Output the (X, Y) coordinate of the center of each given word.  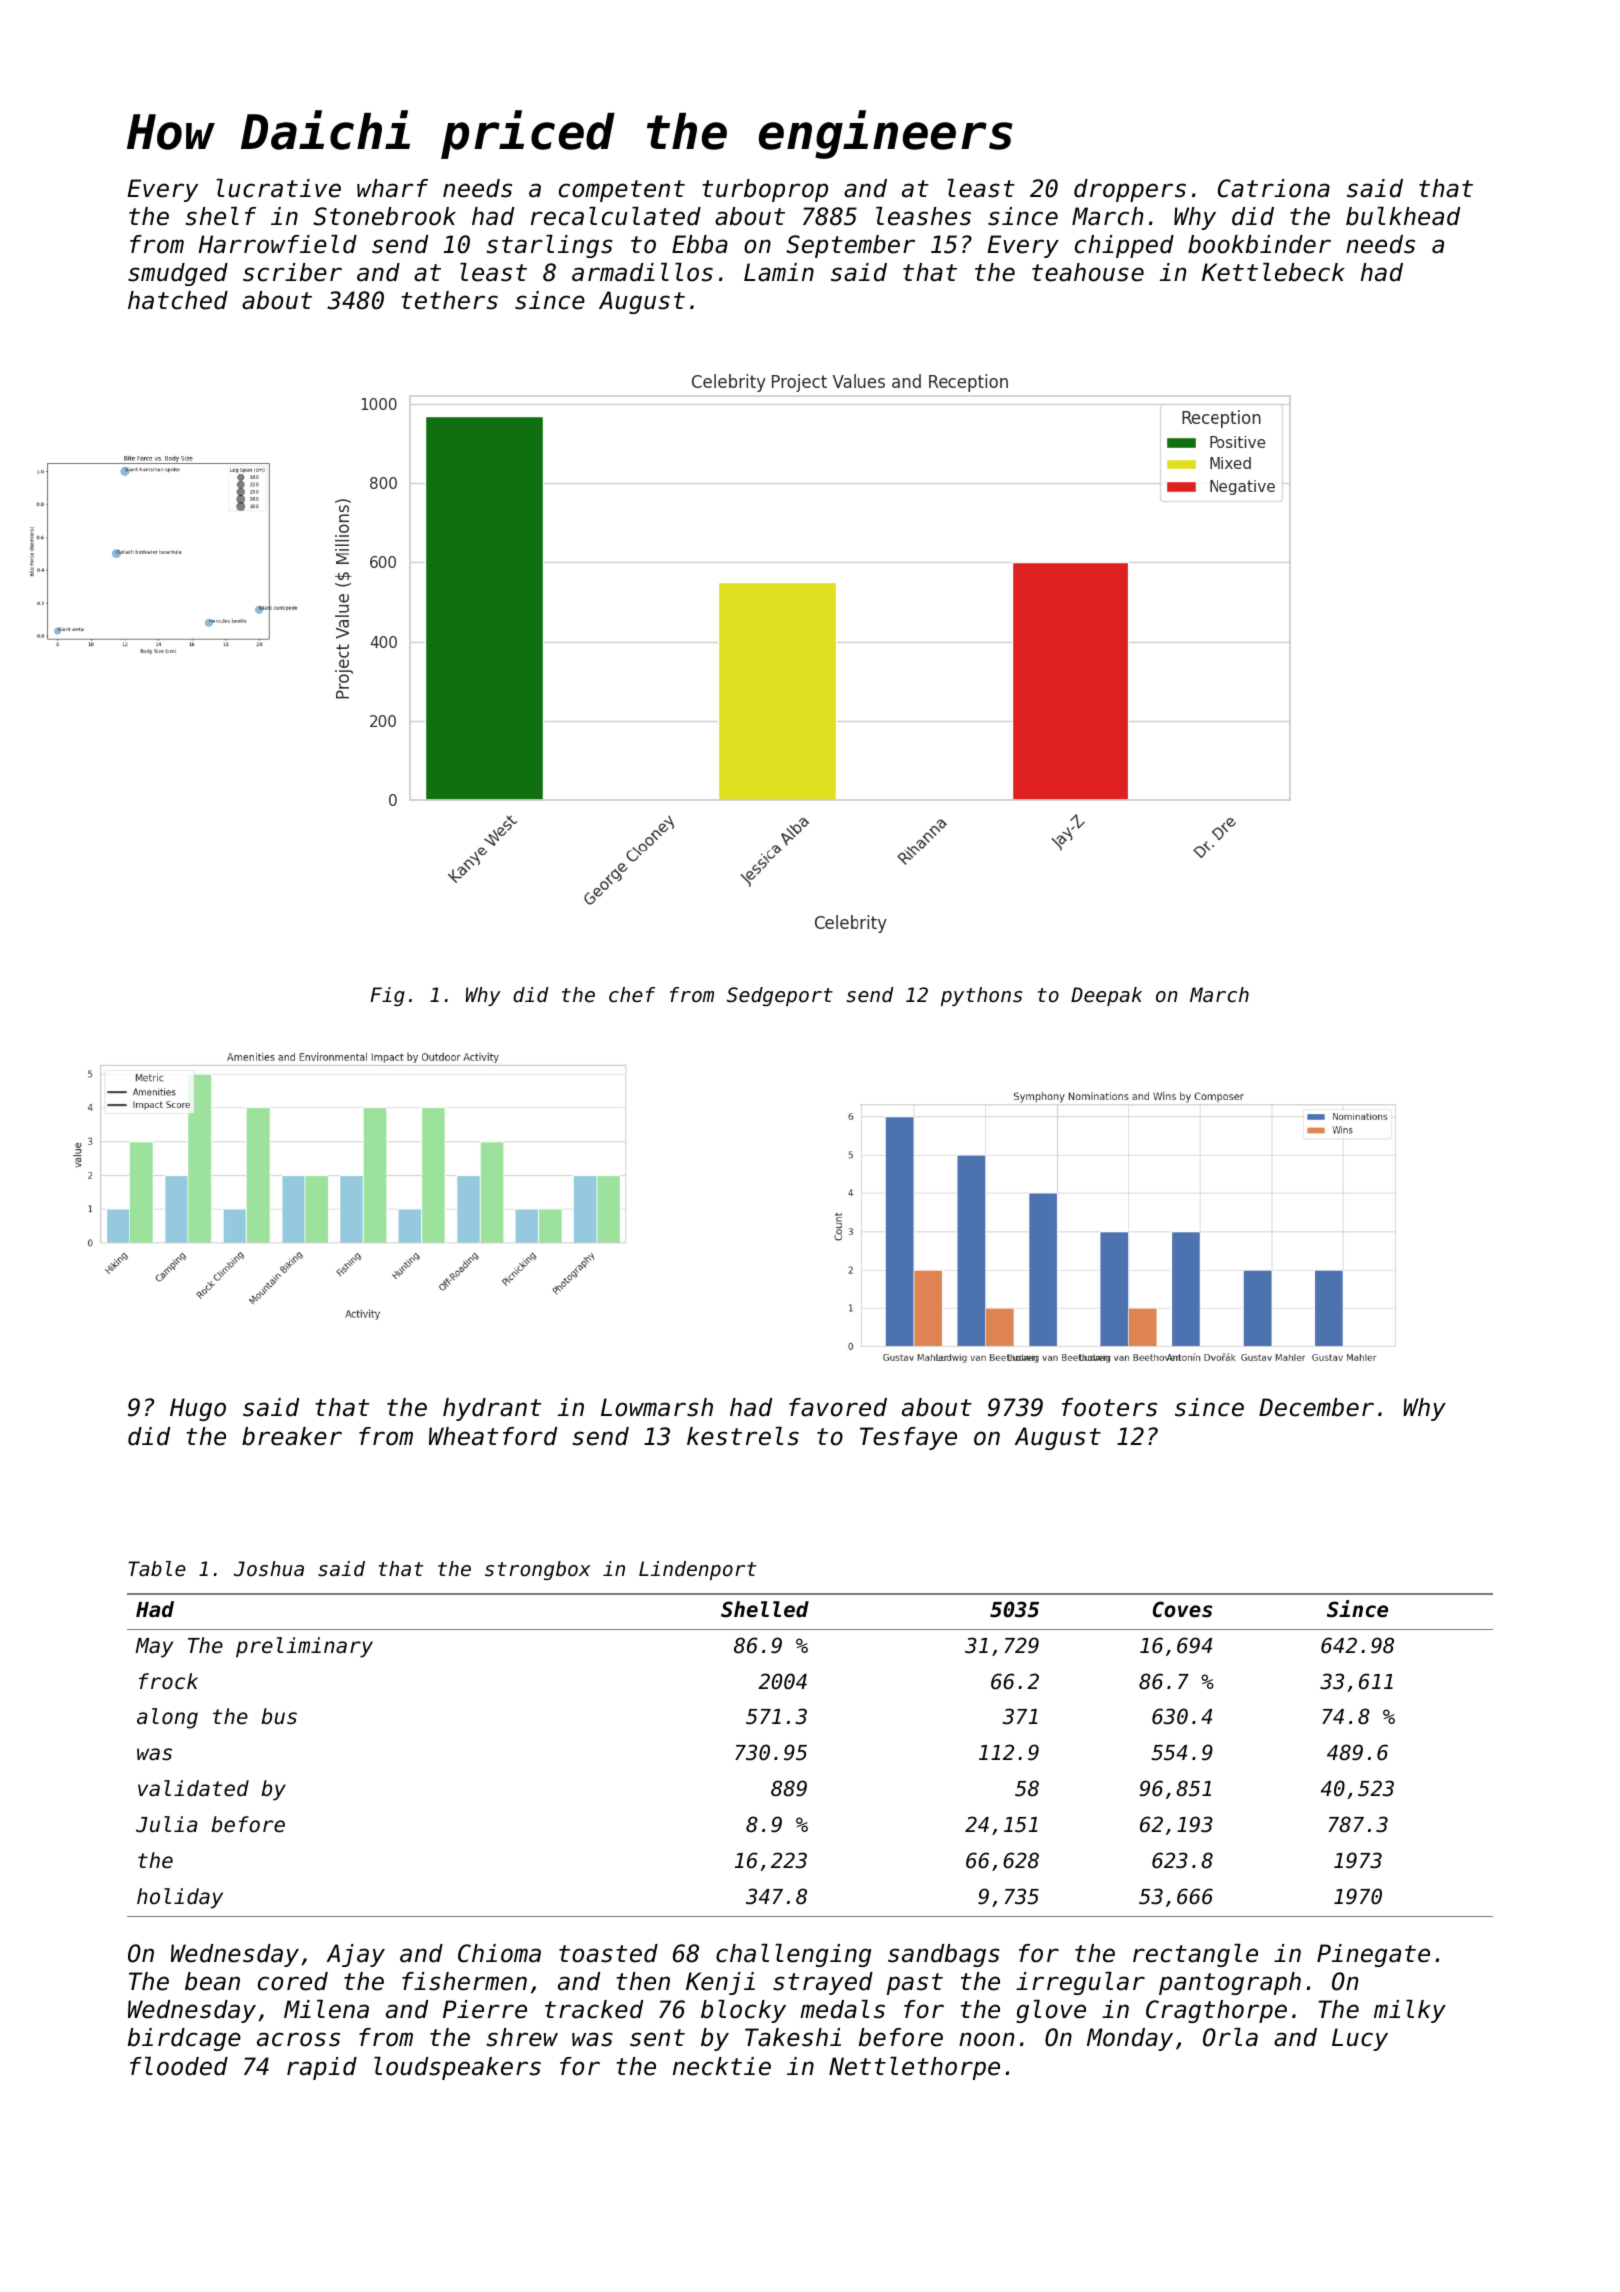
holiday (180, 1898)
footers (1109, 1407)
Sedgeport (780, 996)
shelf (221, 216)
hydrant (492, 1409)
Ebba (700, 244)
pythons (981, 996)
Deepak (1106, 996)
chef (632, 995)
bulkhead (1403, 216)
